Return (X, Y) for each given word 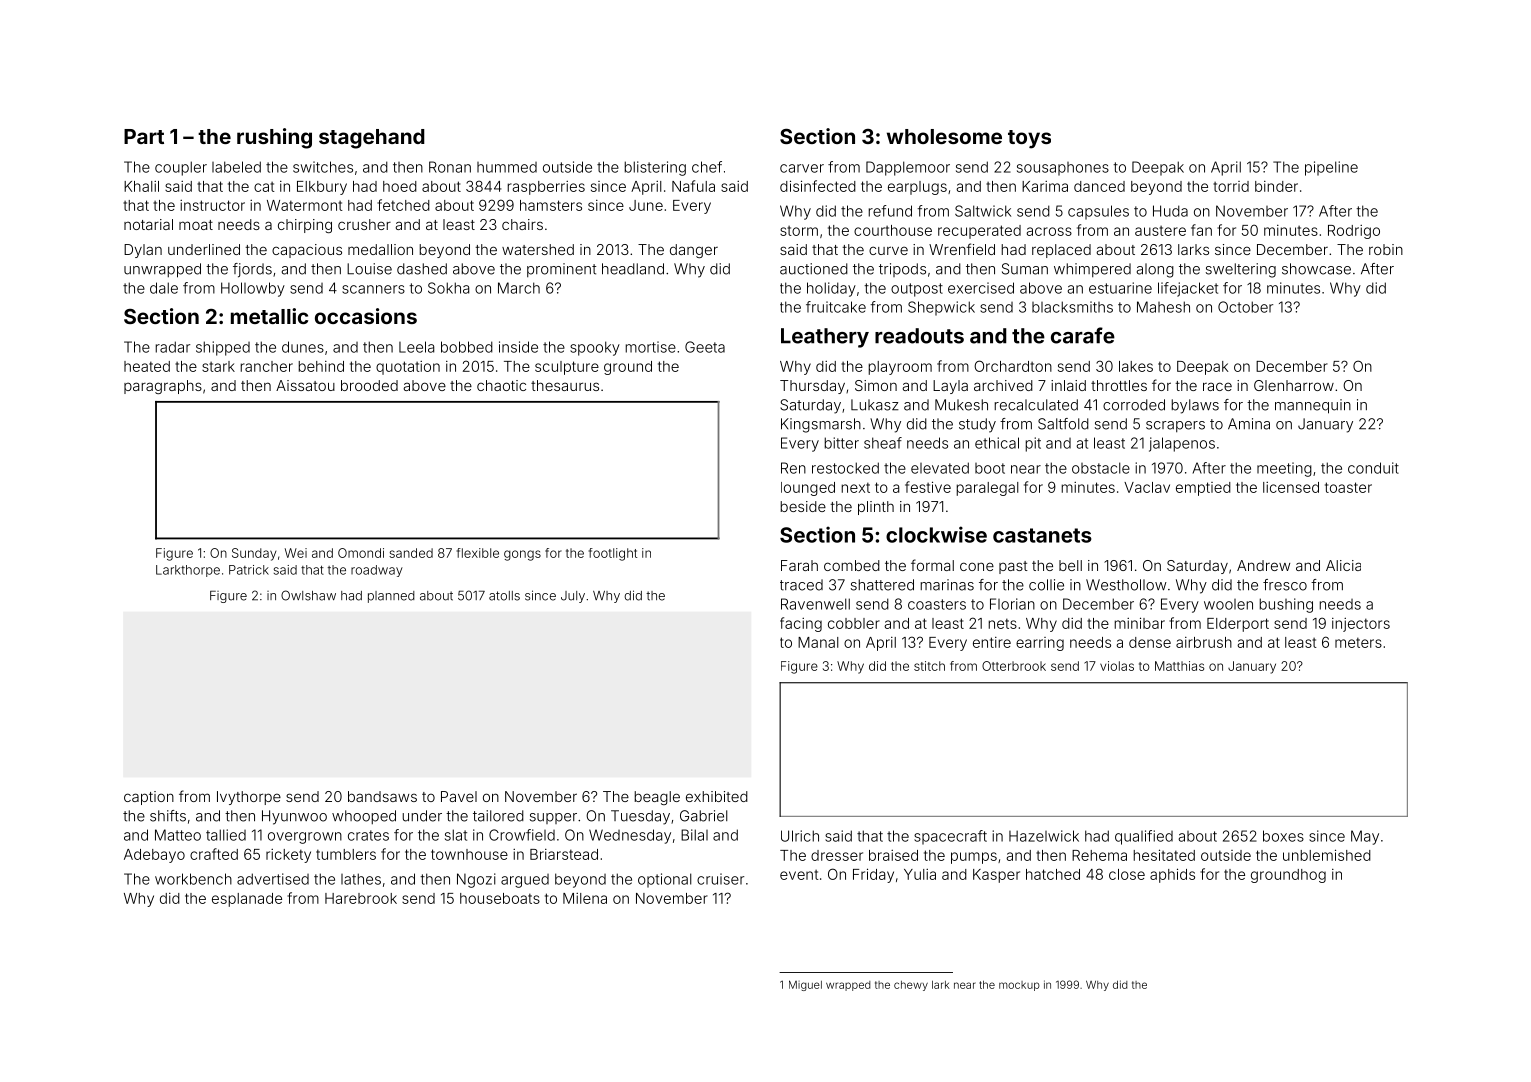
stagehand (372, 139)
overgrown (305, 838)
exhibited (717, 796)
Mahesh (1163, 307)
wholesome (944, 136)
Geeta (705, 347)
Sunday (254, 554)
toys (1029, 139)
